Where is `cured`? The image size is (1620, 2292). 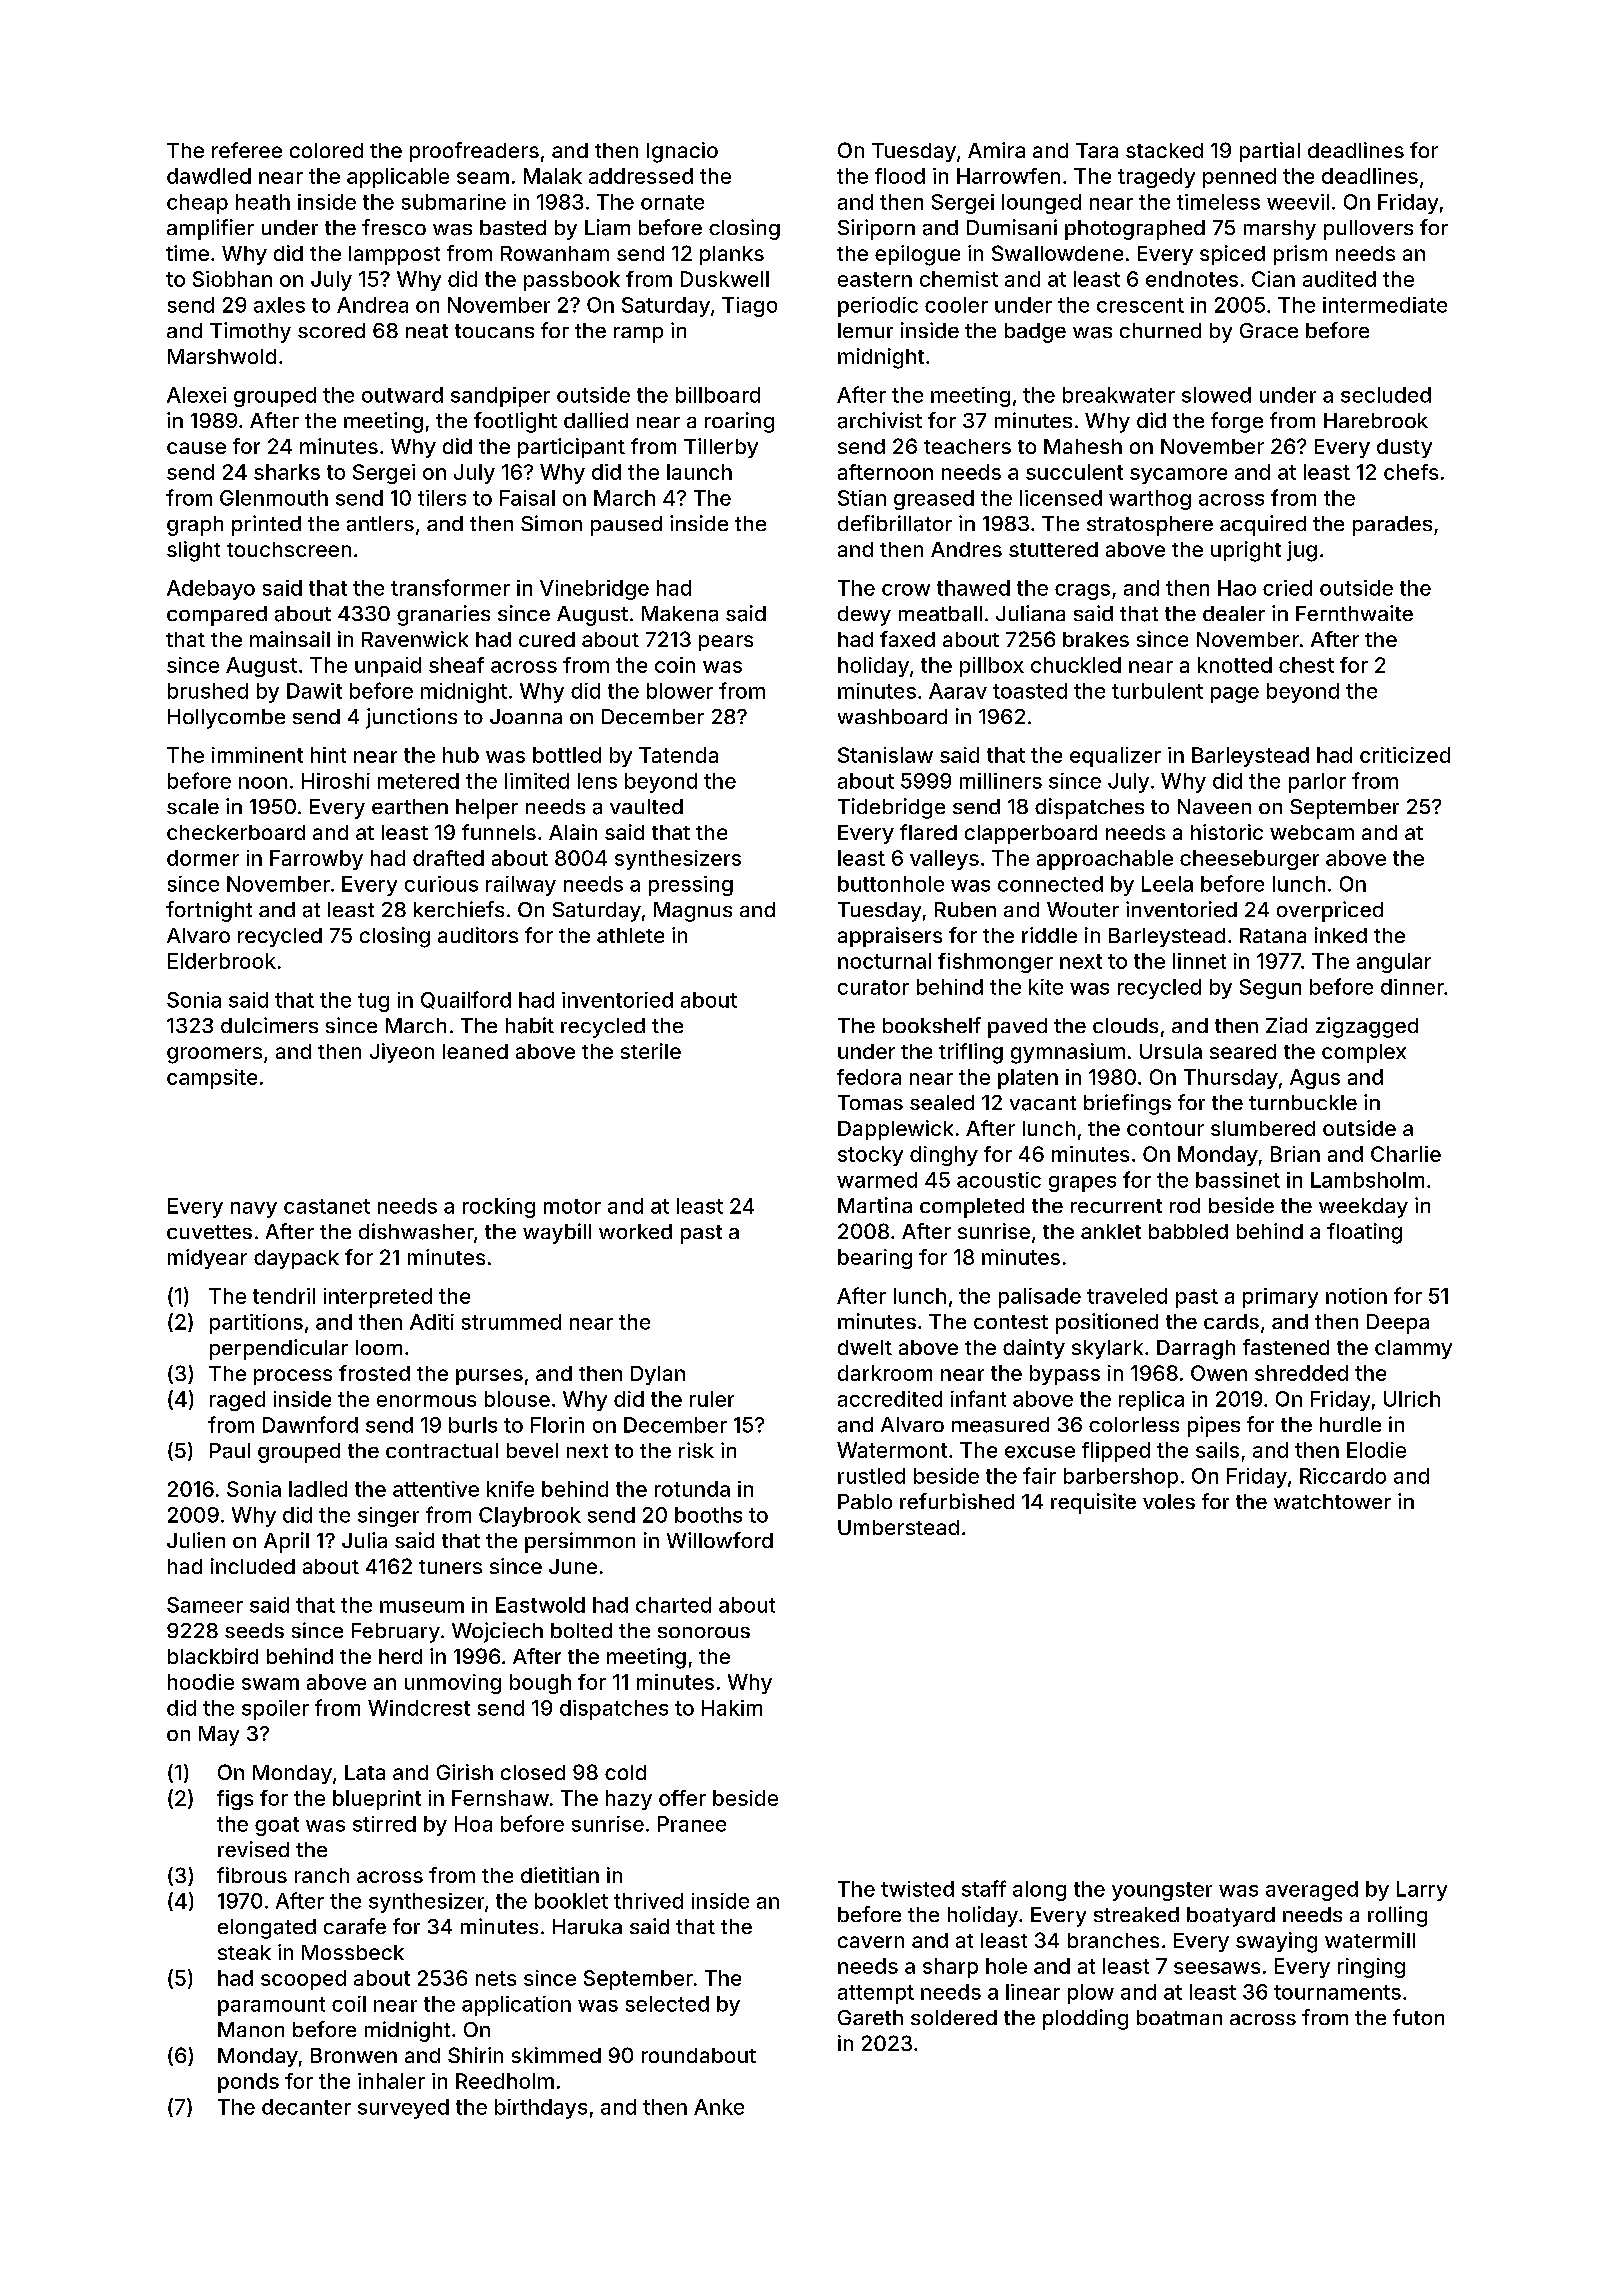 cured is located at coordinates (547, 639).
